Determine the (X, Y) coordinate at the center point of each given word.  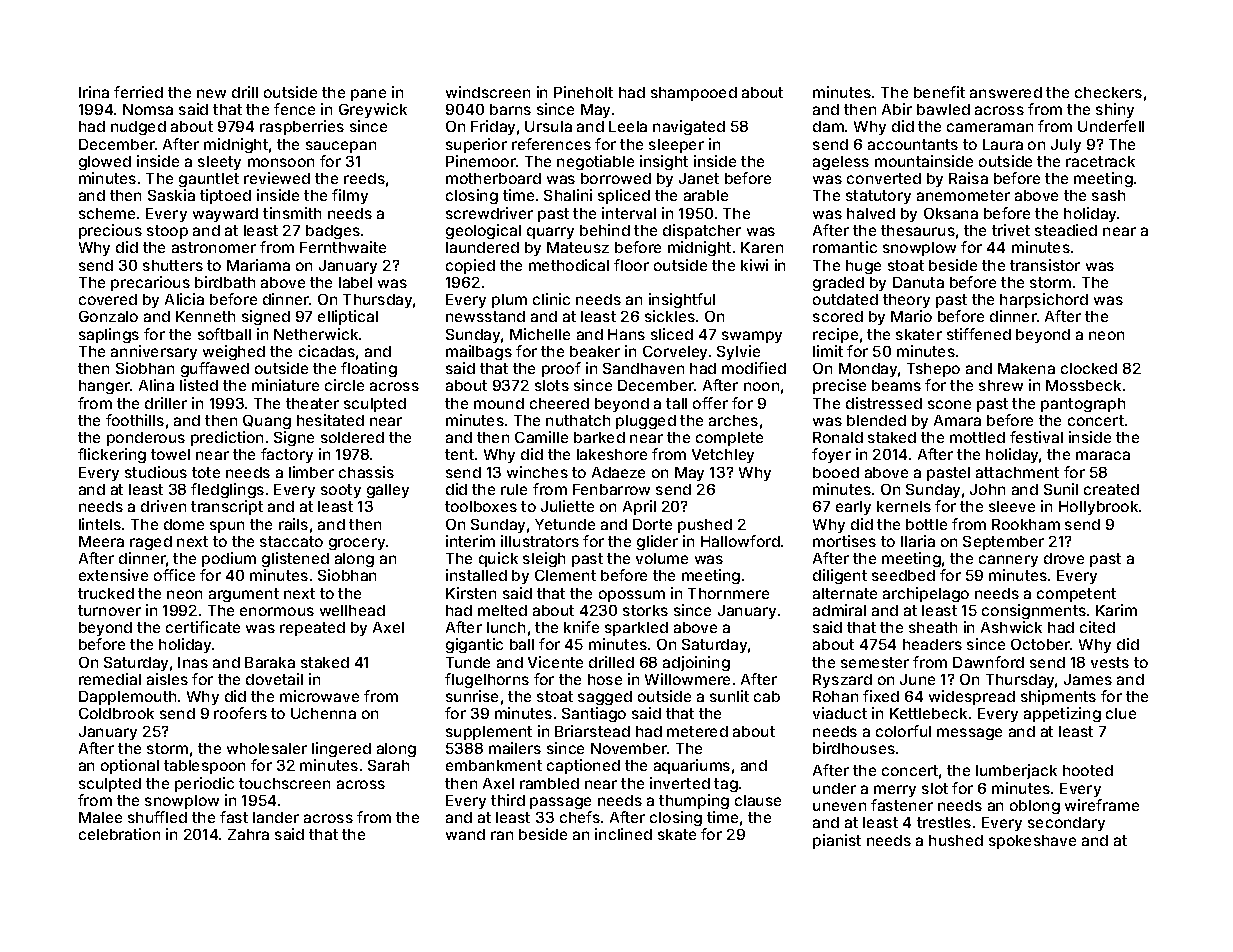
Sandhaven (643, 368)
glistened (295, 559)
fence (294, 109)
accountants (913, 144)
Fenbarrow (611, 489)
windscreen (488, 92)
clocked (1089, 368)
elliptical (348, 317)
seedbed (903, 575)
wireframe (1102, 805)
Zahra (248, 834)
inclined (623, 834)
